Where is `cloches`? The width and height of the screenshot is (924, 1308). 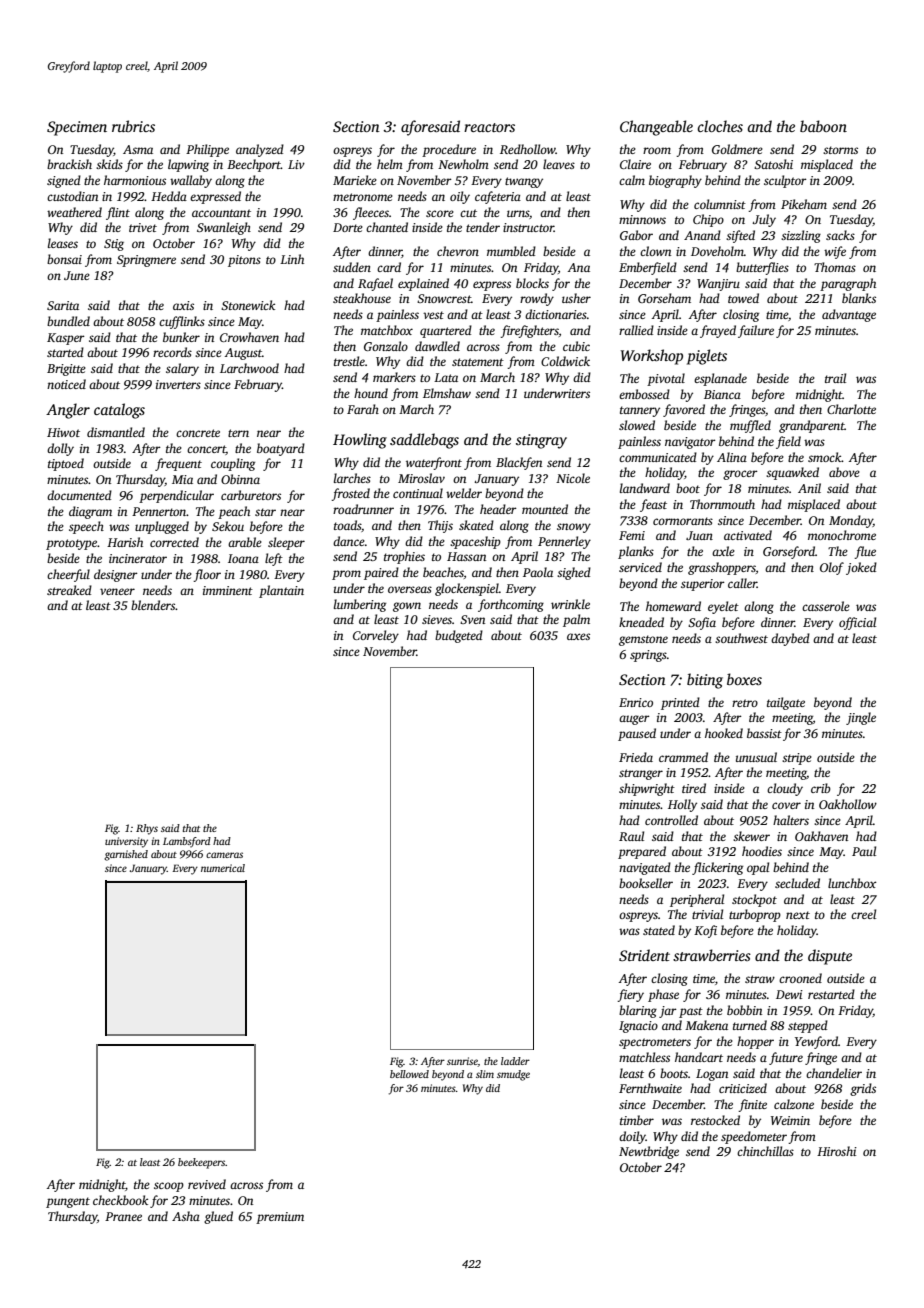 cloches is located at coordinates (720, 126).
